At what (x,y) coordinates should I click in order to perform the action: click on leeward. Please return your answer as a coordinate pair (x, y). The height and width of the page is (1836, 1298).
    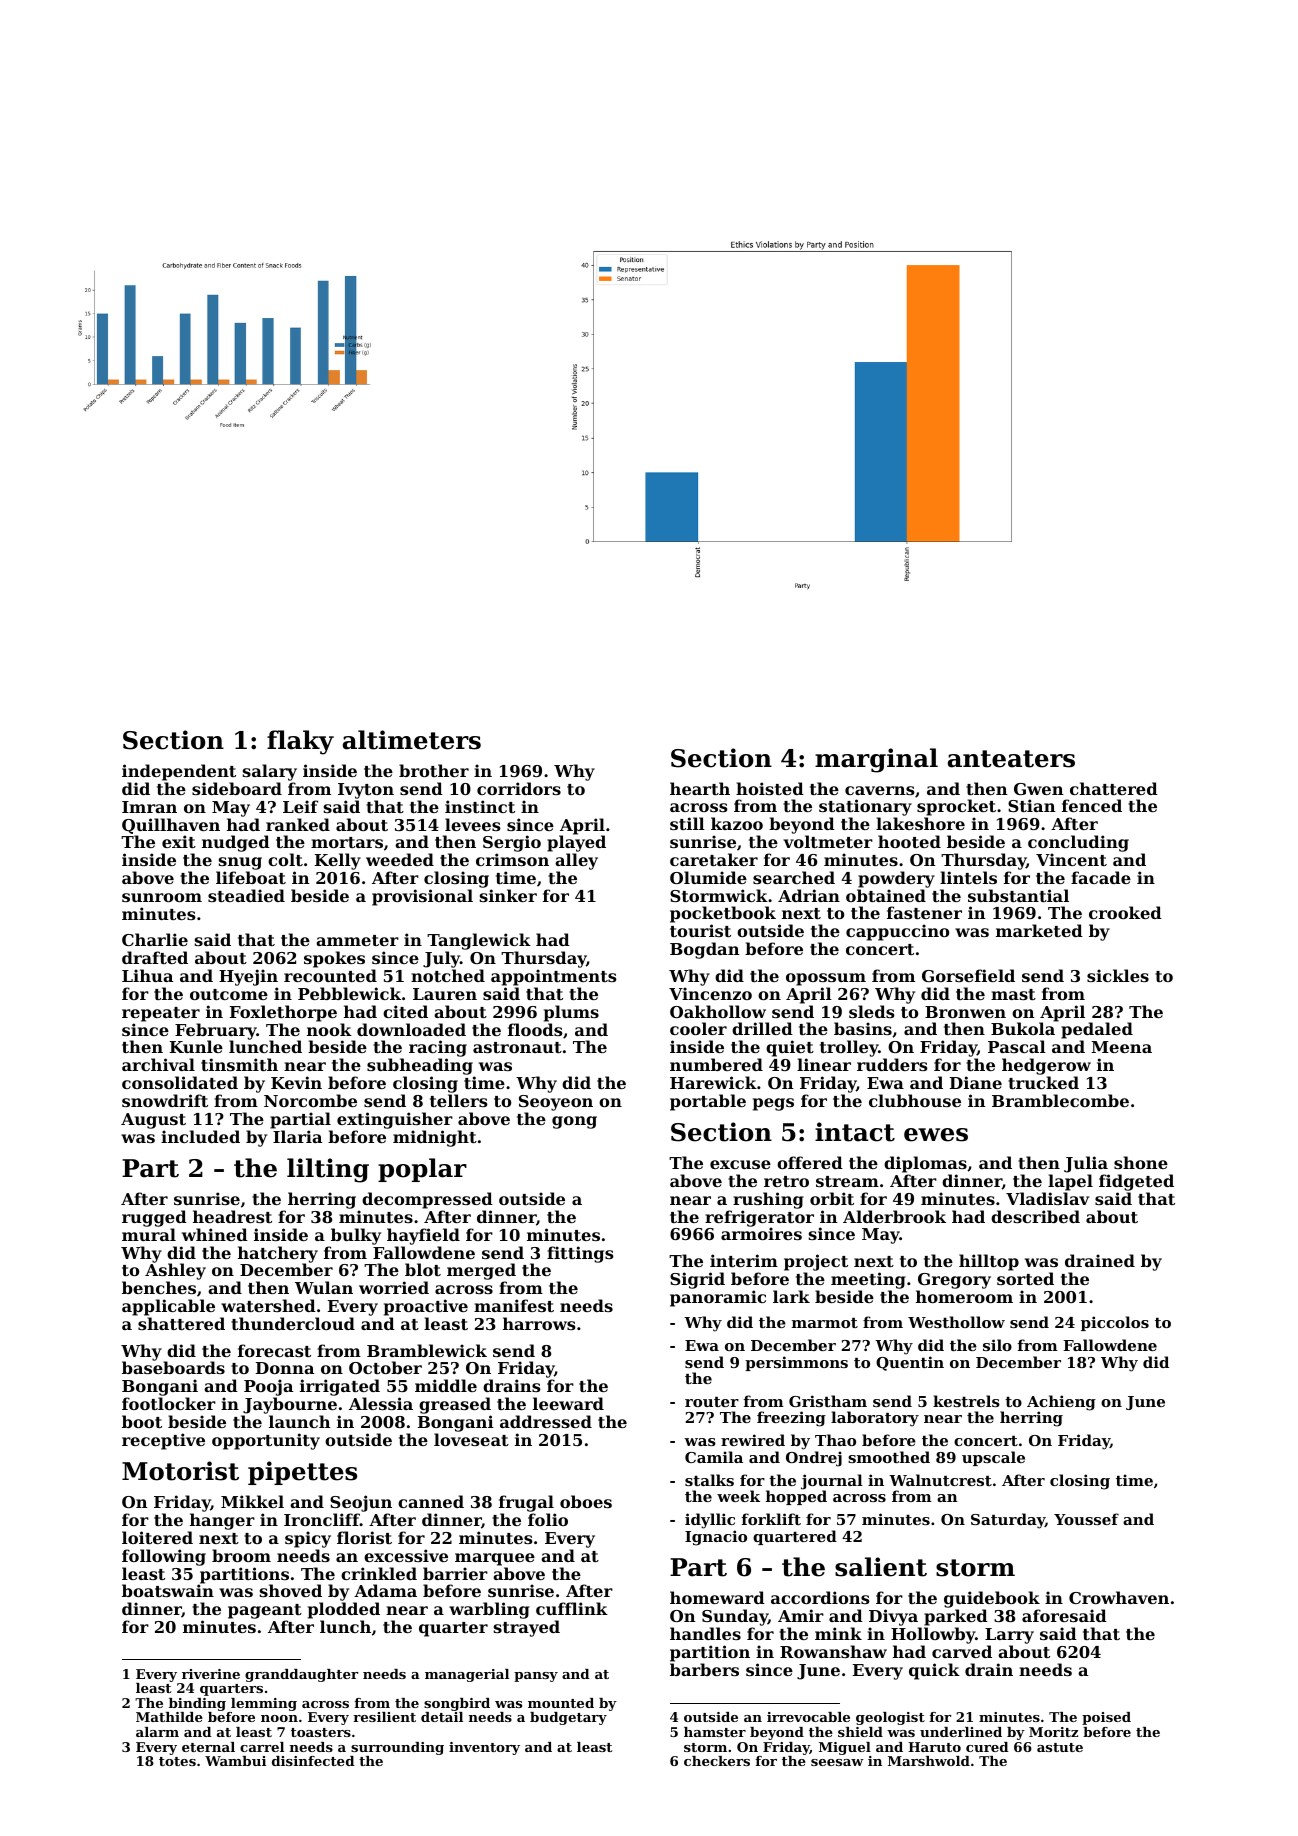
    Looking at the image, I should click on (568, 1403).
